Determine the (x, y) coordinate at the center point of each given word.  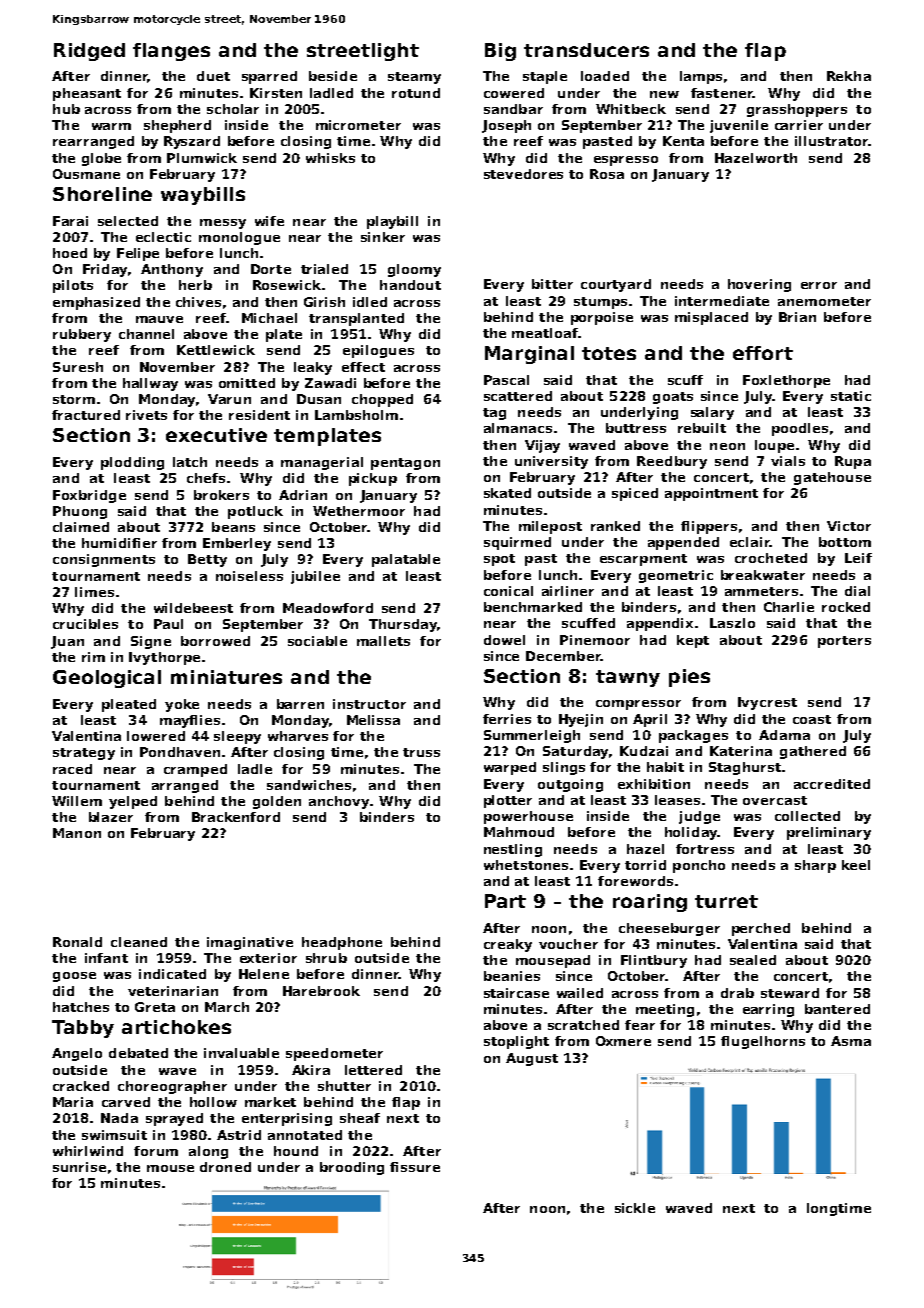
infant (106, 958)
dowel (504, 640)
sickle (635, 1208)
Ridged (89, 52)
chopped (382, 400)
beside (333, 76)
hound (296, 1151)
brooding (352, 1168)
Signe (151, 642)
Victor (849, 526)
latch (190, 462)
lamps (701, 77)
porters (844, 642)
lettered (373, 1070)
